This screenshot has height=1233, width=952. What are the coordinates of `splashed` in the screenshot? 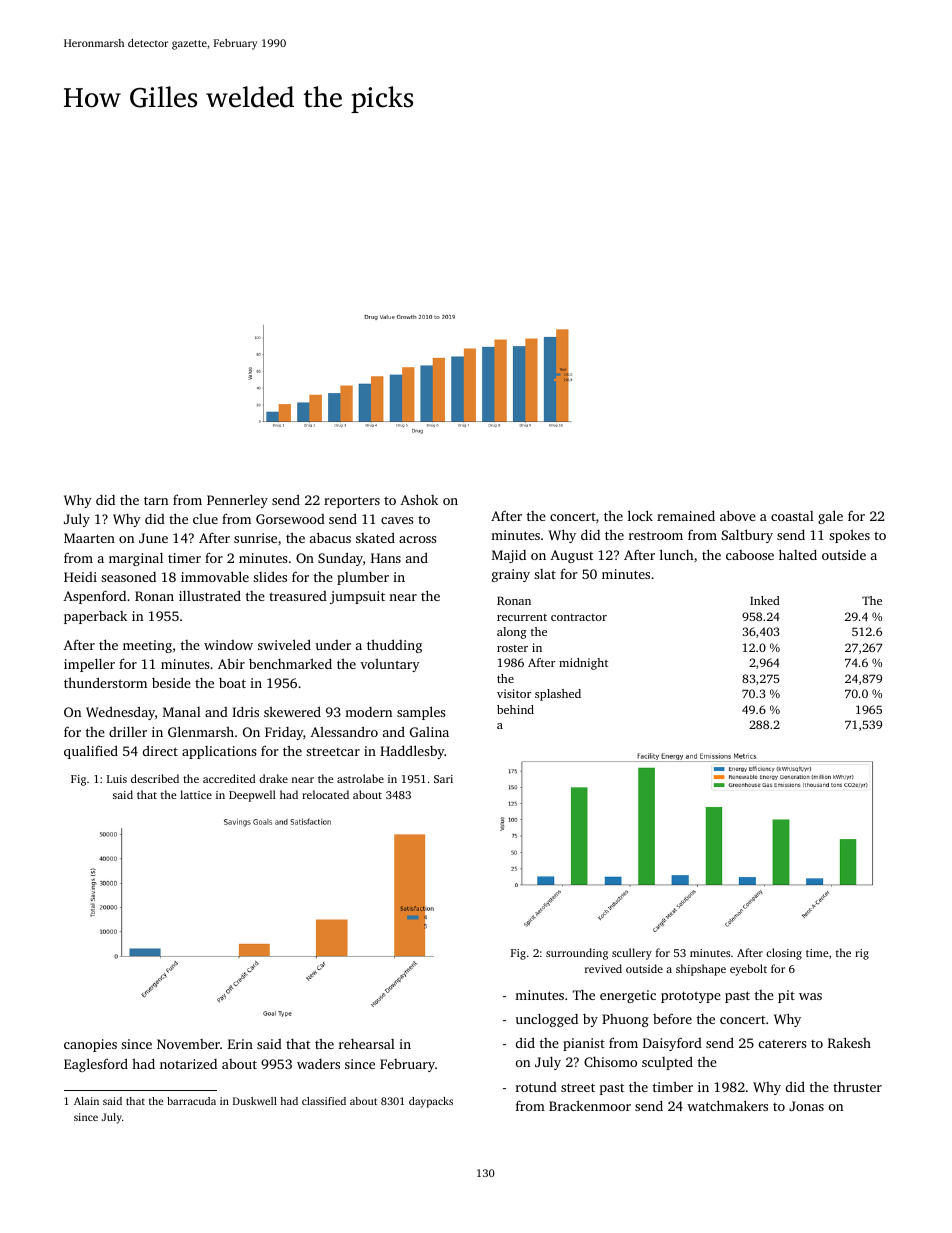 It's located at (558, 695).
